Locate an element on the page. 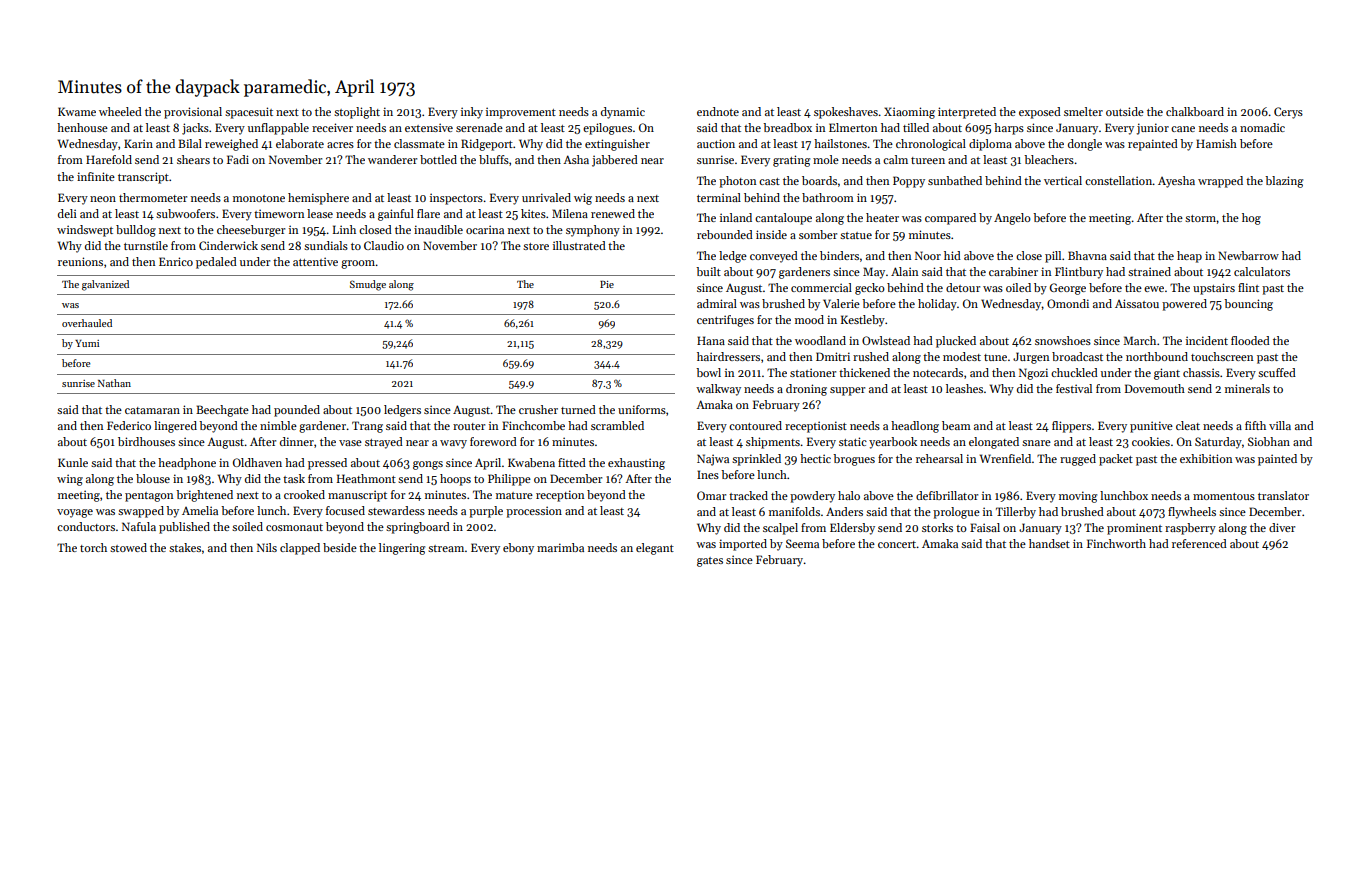  festival is located at coordinates (1074, 388).
